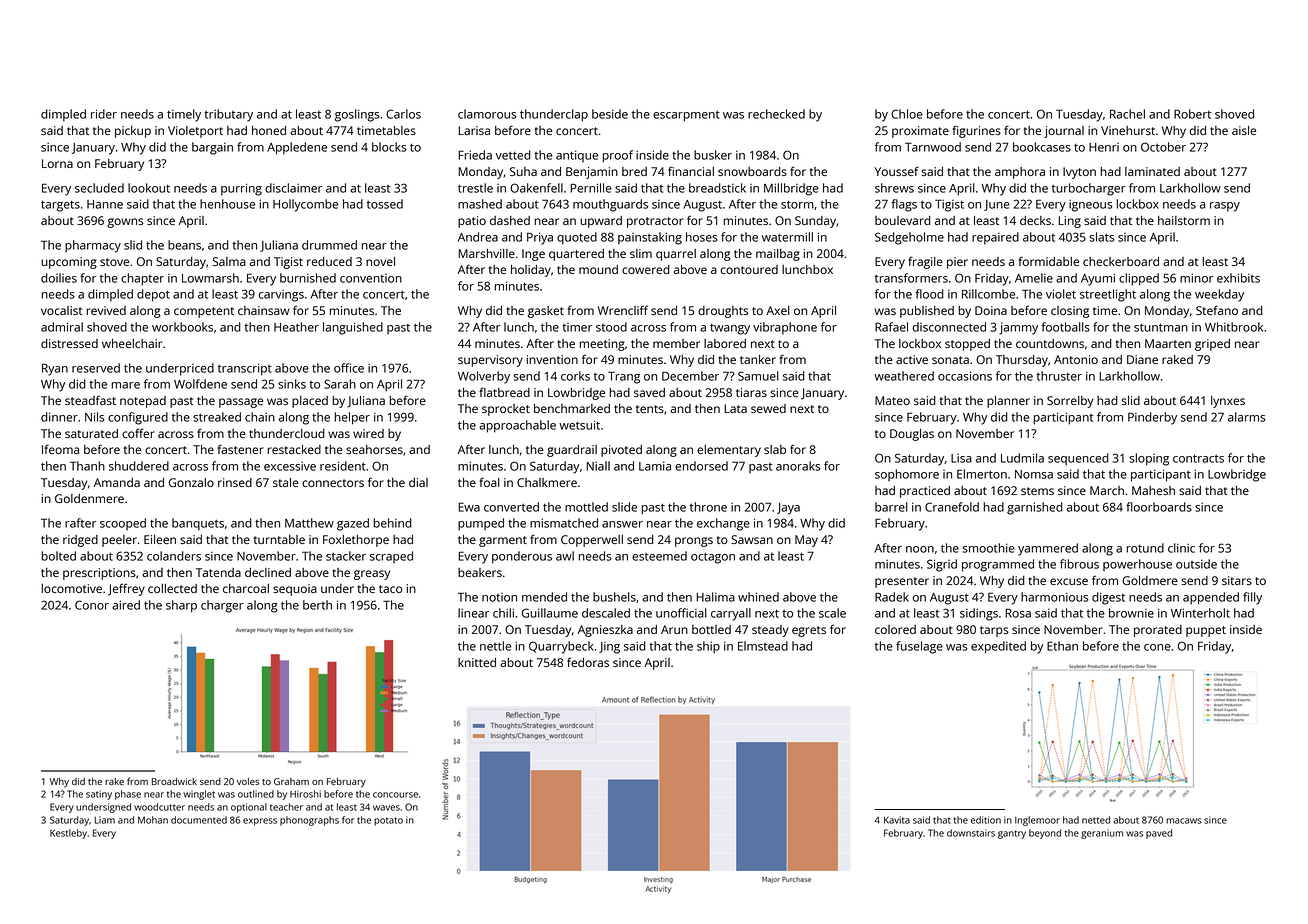  Describe the element at coordinates (389, 147) in the screenshot. I see `blocks` at that location.
